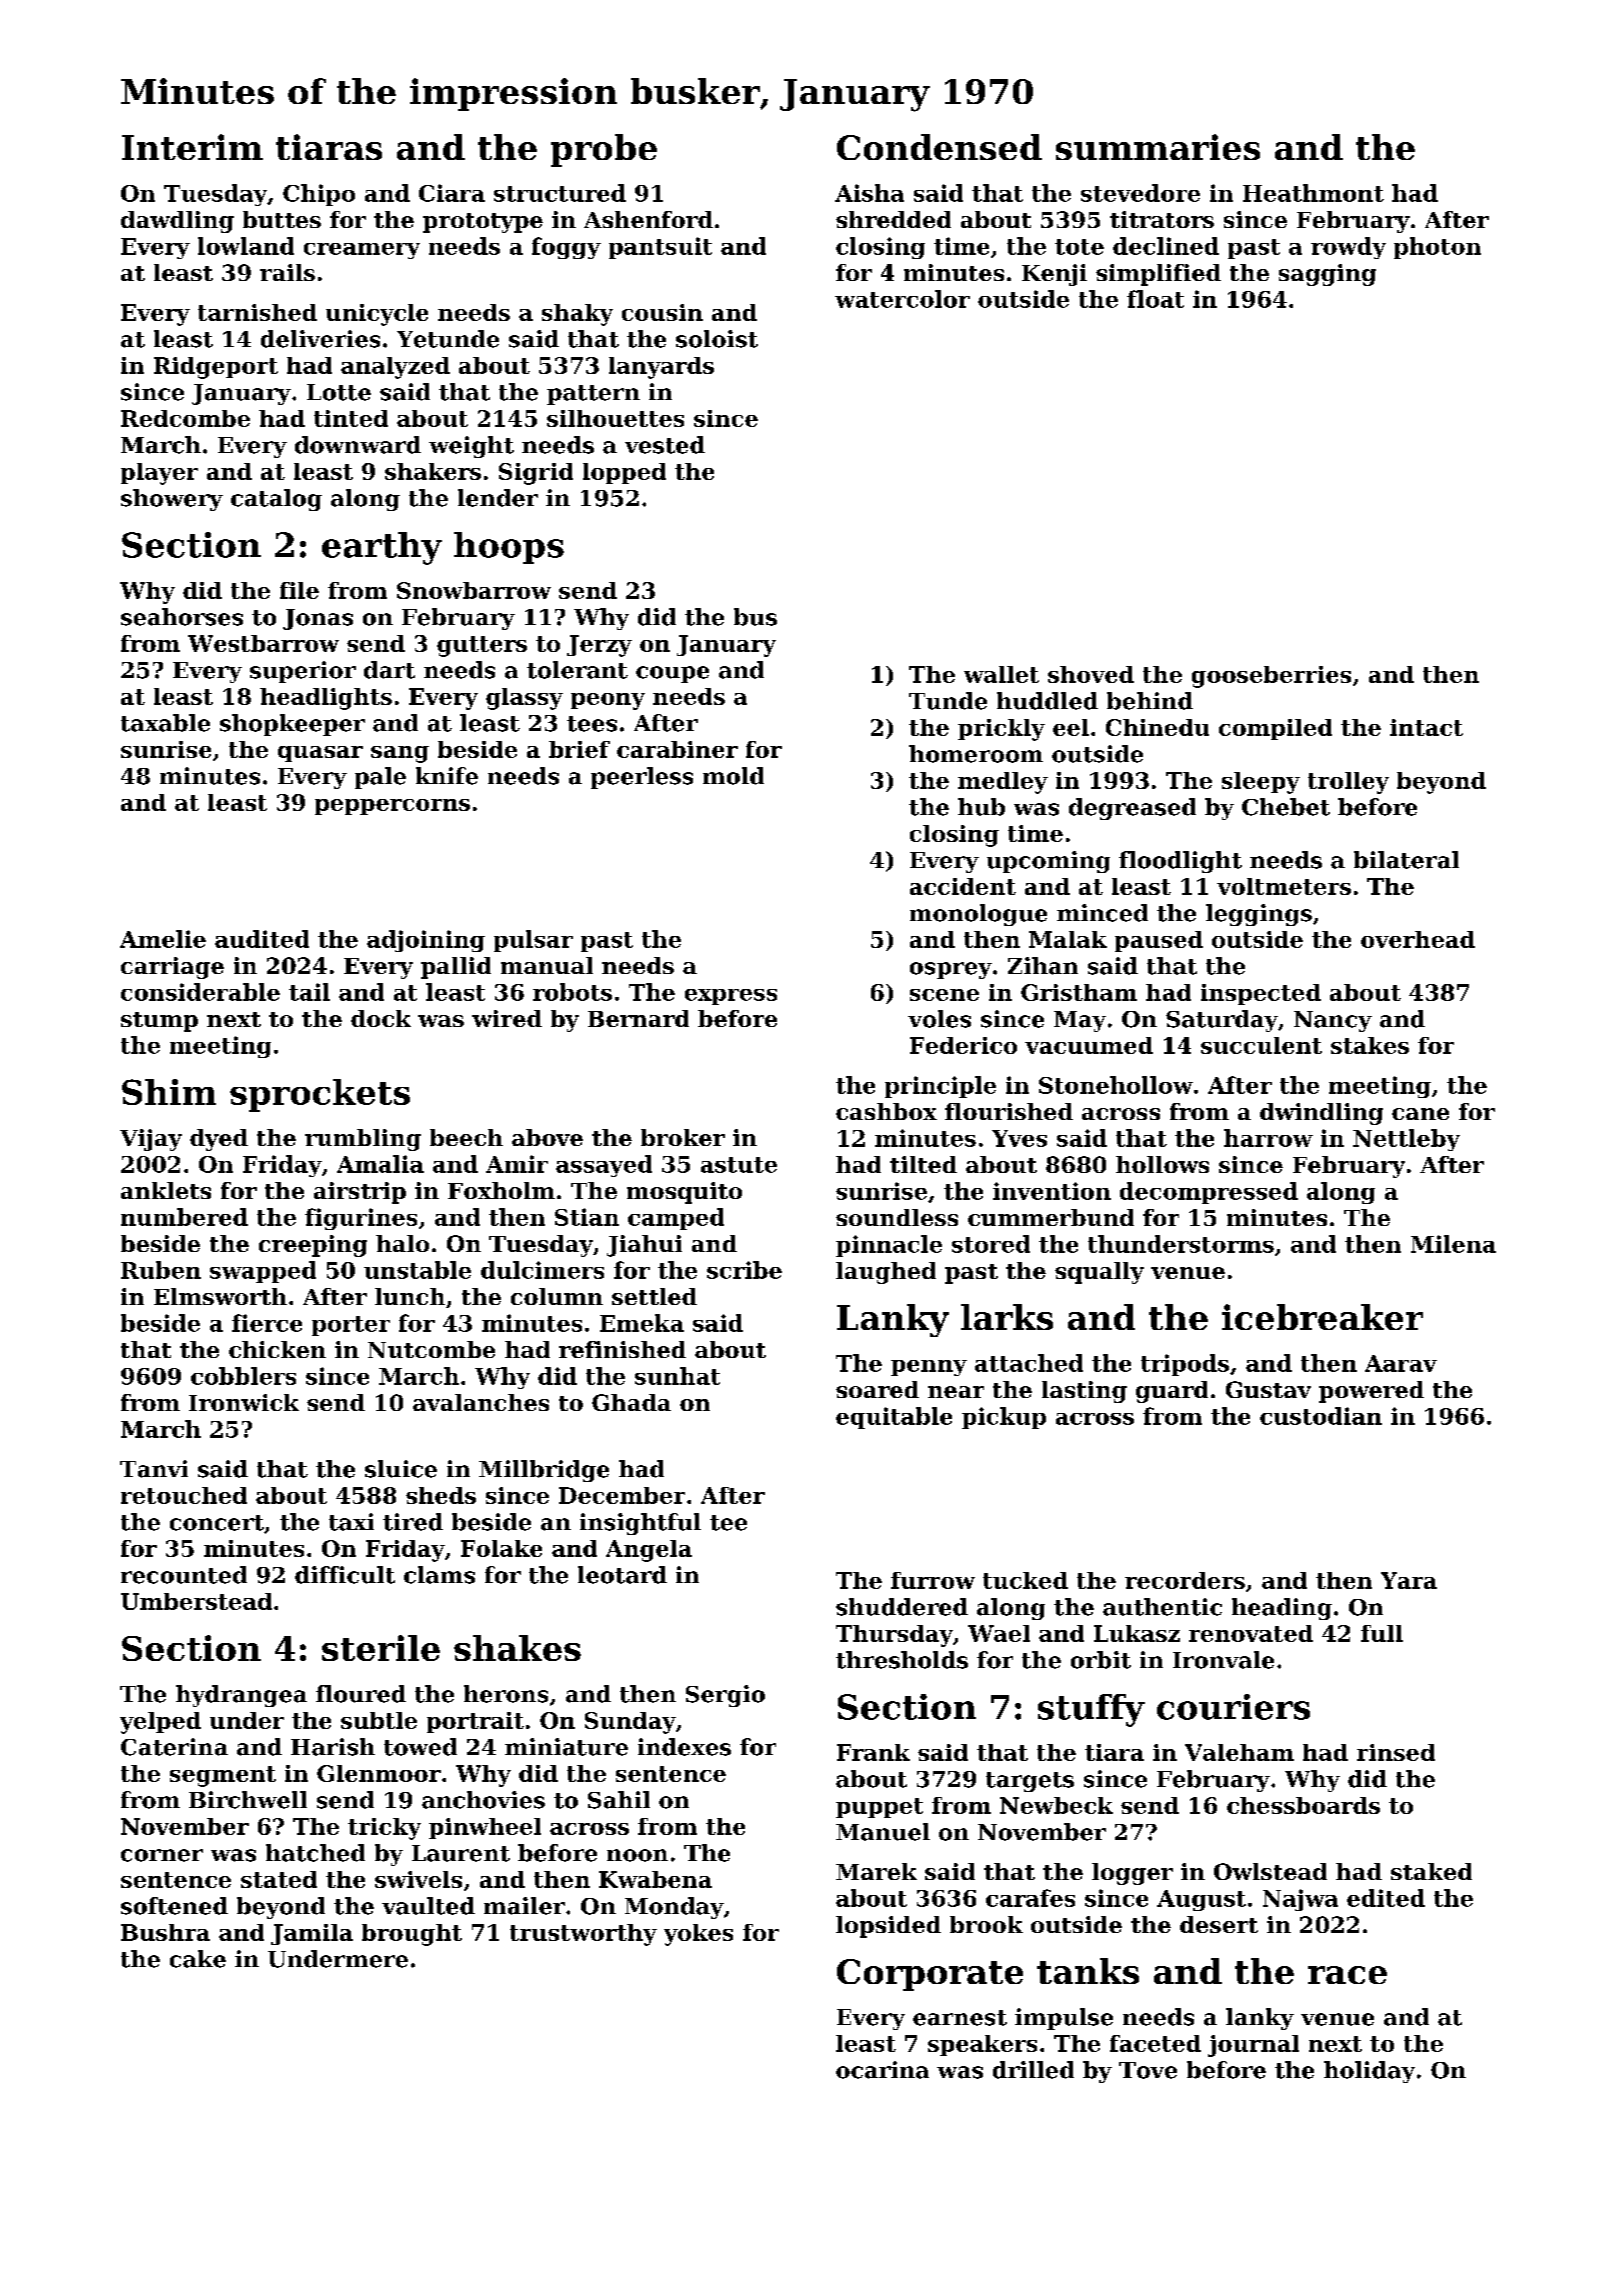 Image resolution: width=1620 pixels, height=2292 pixels. What do you see at coordinates (174, 1906) in the document?
I see `softened` at bounding box center [174, 1906].
